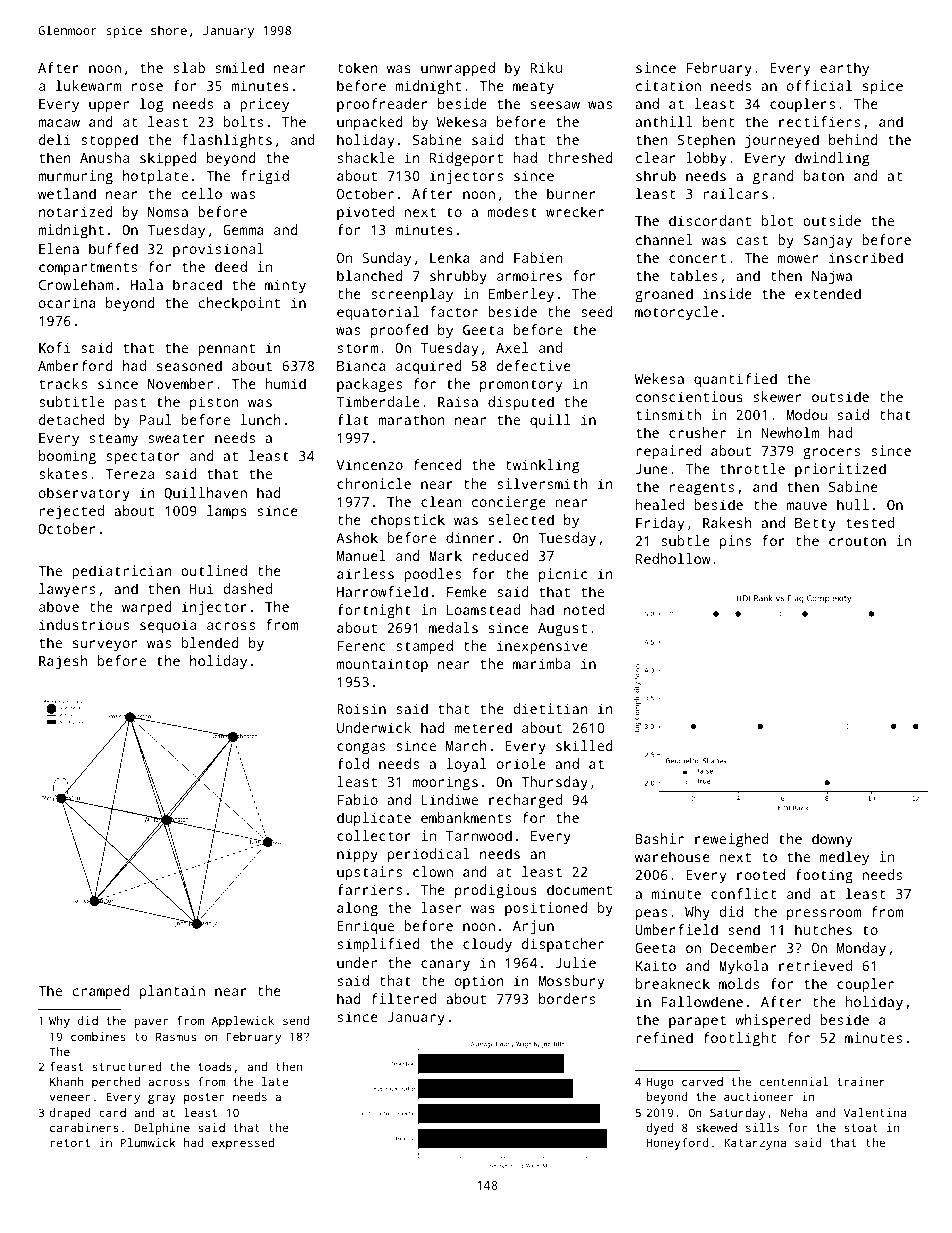 Image resolution: width=952 pixels, height=1233 pixels. Describe the element at coordinates (546, 67) in the image. I see `Riku` at that location.
